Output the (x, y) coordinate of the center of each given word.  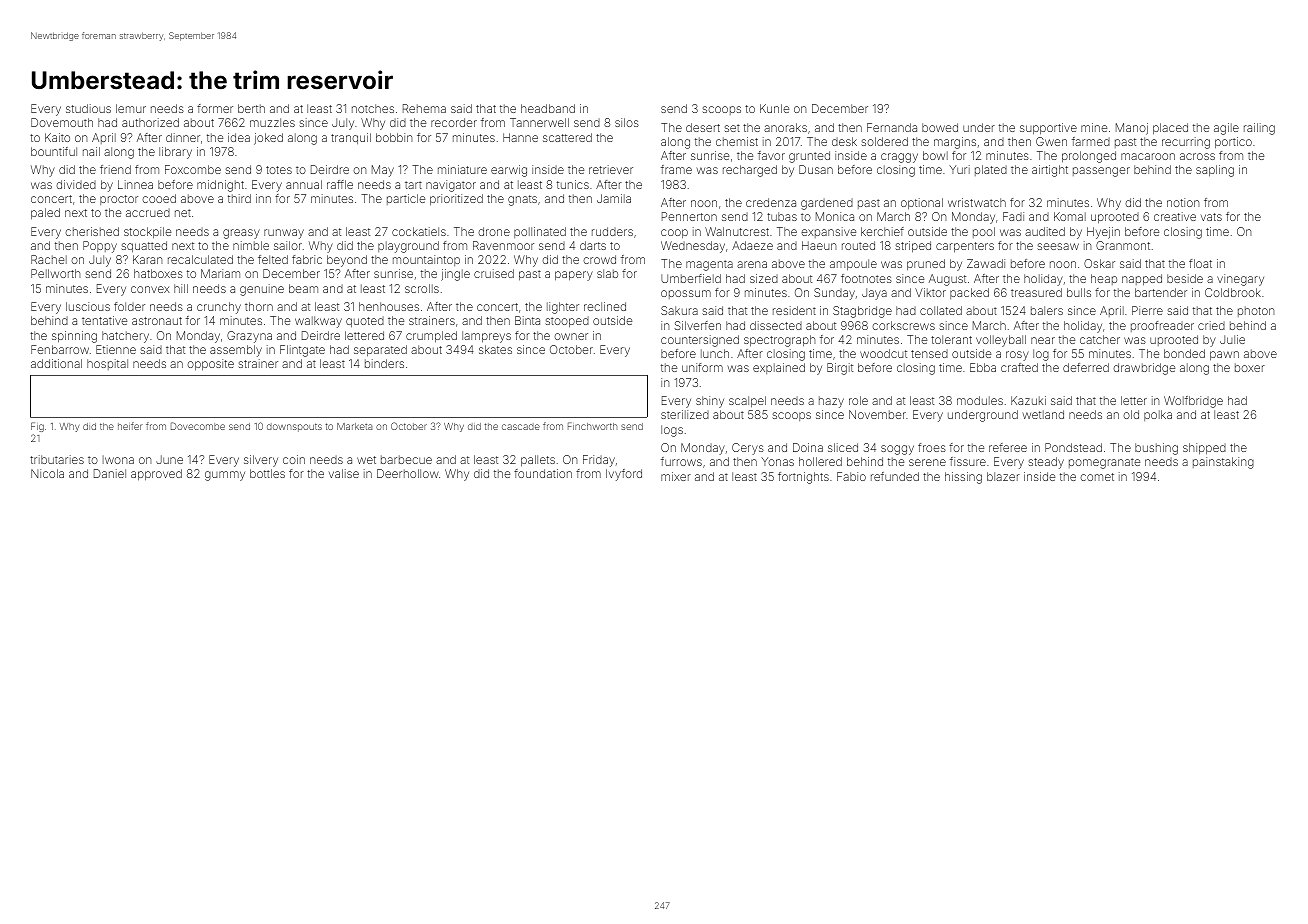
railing (1259, 129)
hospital (107, 364)
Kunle (774, 108)
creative (1175, 216)
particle (406, 199)
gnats (522, 200)
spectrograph (780, 341)
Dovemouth (62, 122)
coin (294, 459)
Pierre (1147, 310)
